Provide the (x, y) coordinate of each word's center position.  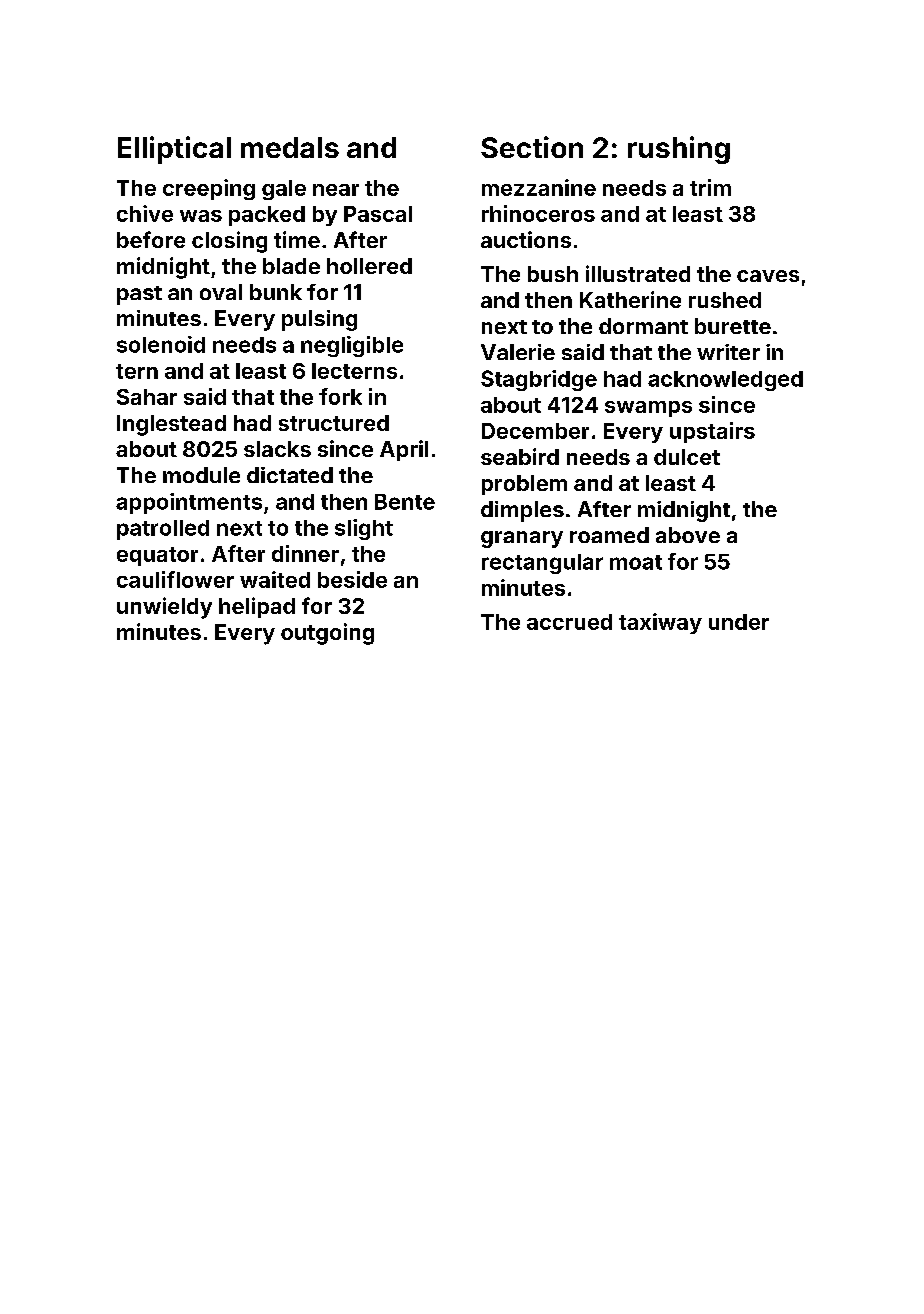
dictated (290, 475)
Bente (405, 502)
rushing (679, 150)
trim (710, 187)
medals (290, 147)
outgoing (327, 634)
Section (532, 147)
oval (221, 292)
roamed (609, 535)
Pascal (378, 214)
